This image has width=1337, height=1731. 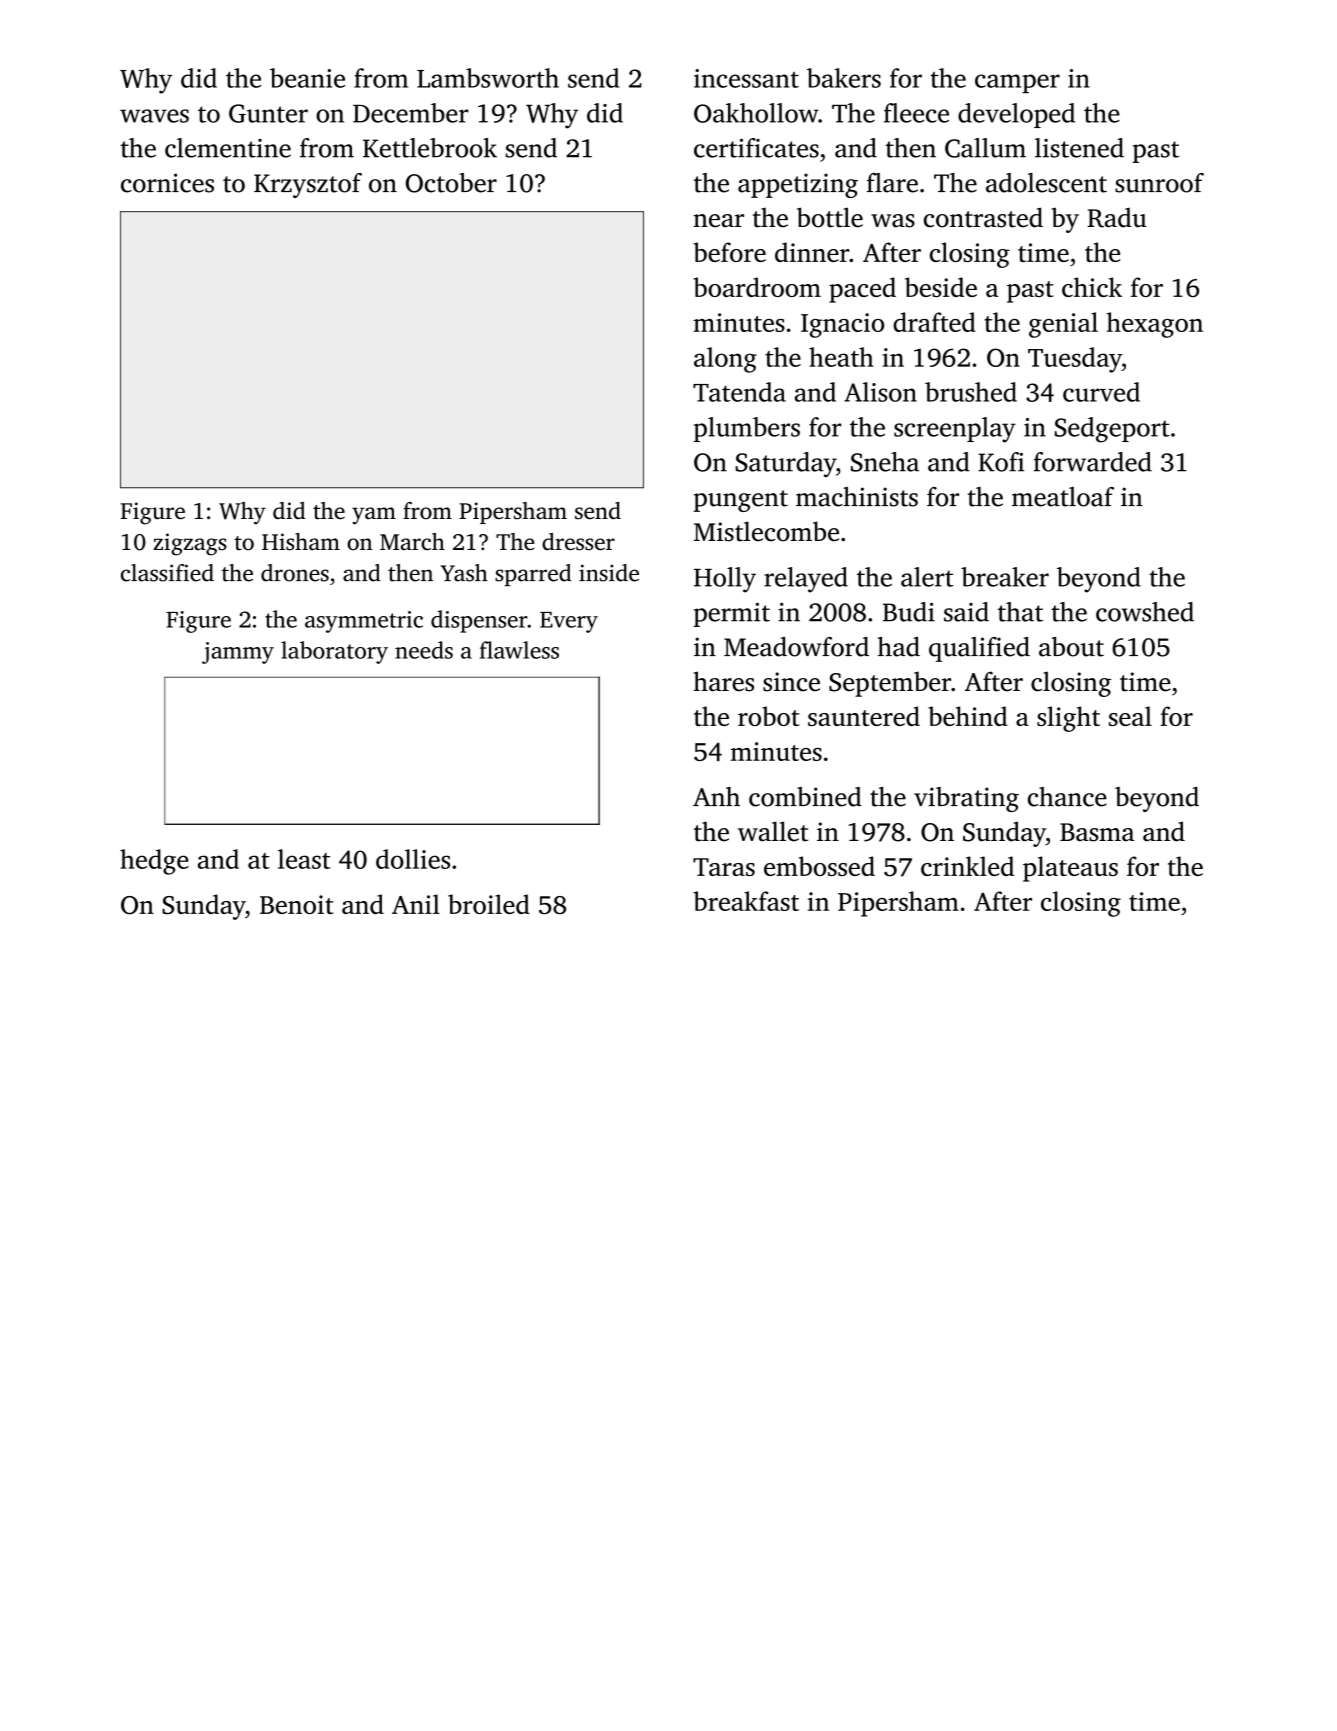 What do you see at coordinates (1101, 392) in the image?
I see `curved` at bounding box center [1101, 392].
